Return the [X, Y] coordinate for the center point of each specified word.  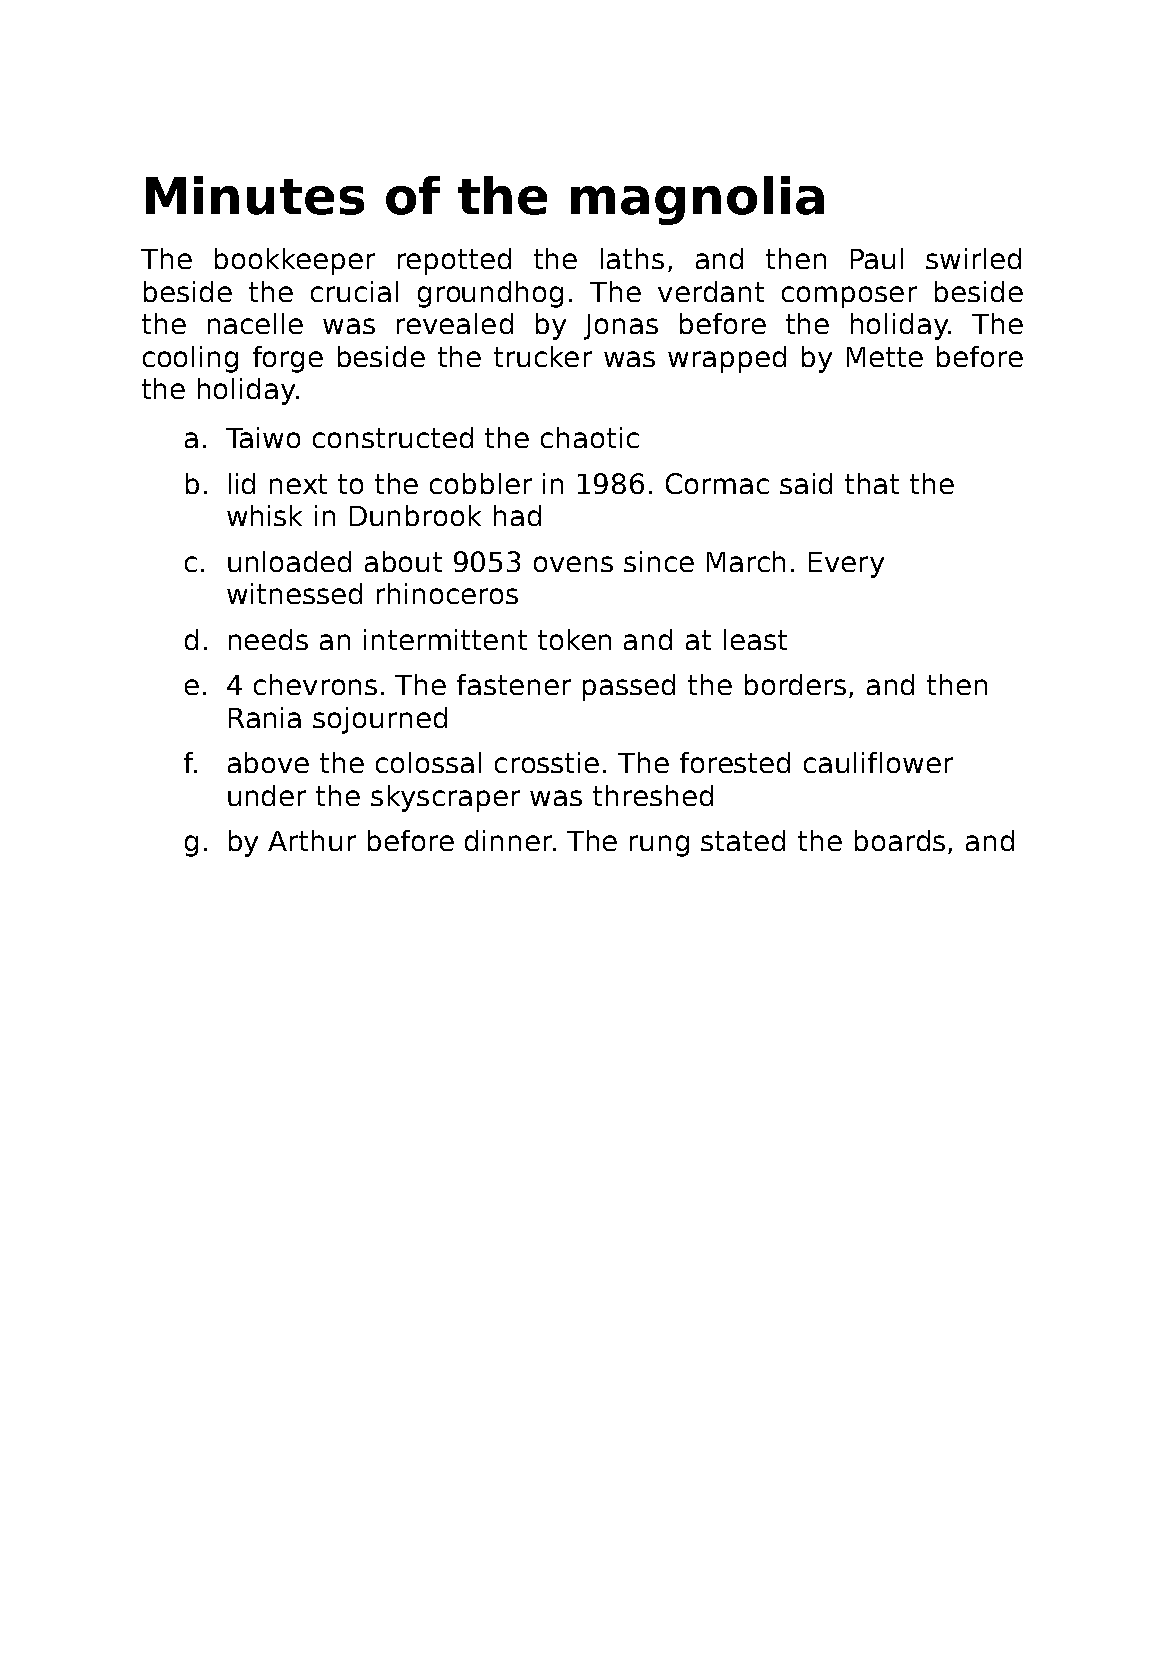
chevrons [315, 684]
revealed [455, 323]
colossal [428, 762]
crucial [354, 291]
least [755, 639]
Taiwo [263, 437]
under [267, 795]
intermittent [445, 639]
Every [846, 565]
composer [849, 297]
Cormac [717, 483]
